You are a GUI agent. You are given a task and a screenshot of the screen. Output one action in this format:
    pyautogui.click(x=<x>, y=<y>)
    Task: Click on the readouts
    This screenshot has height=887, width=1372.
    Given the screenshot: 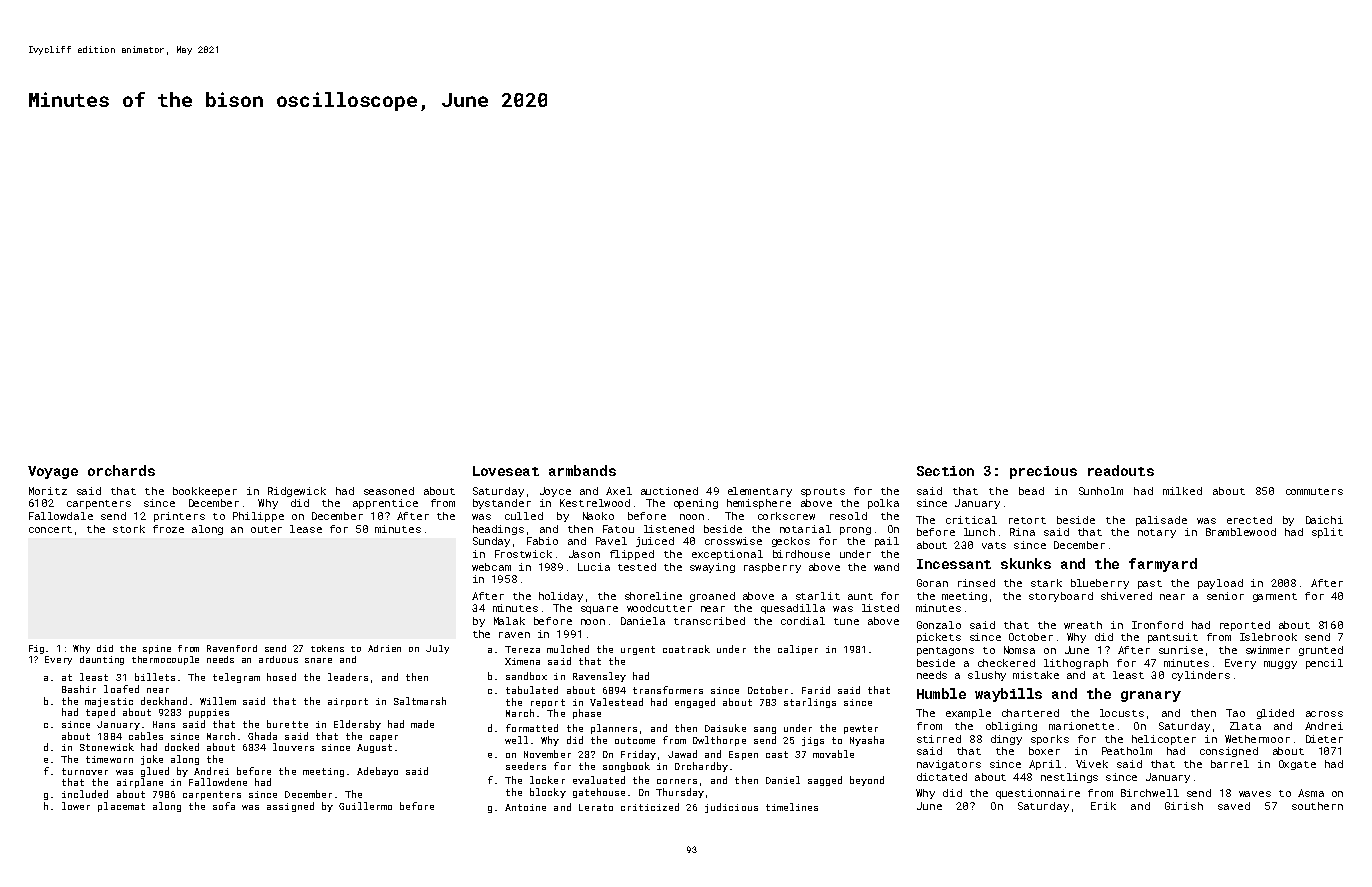 What is the action you would take?
    pyautogui.click(x=1121, y=470)
